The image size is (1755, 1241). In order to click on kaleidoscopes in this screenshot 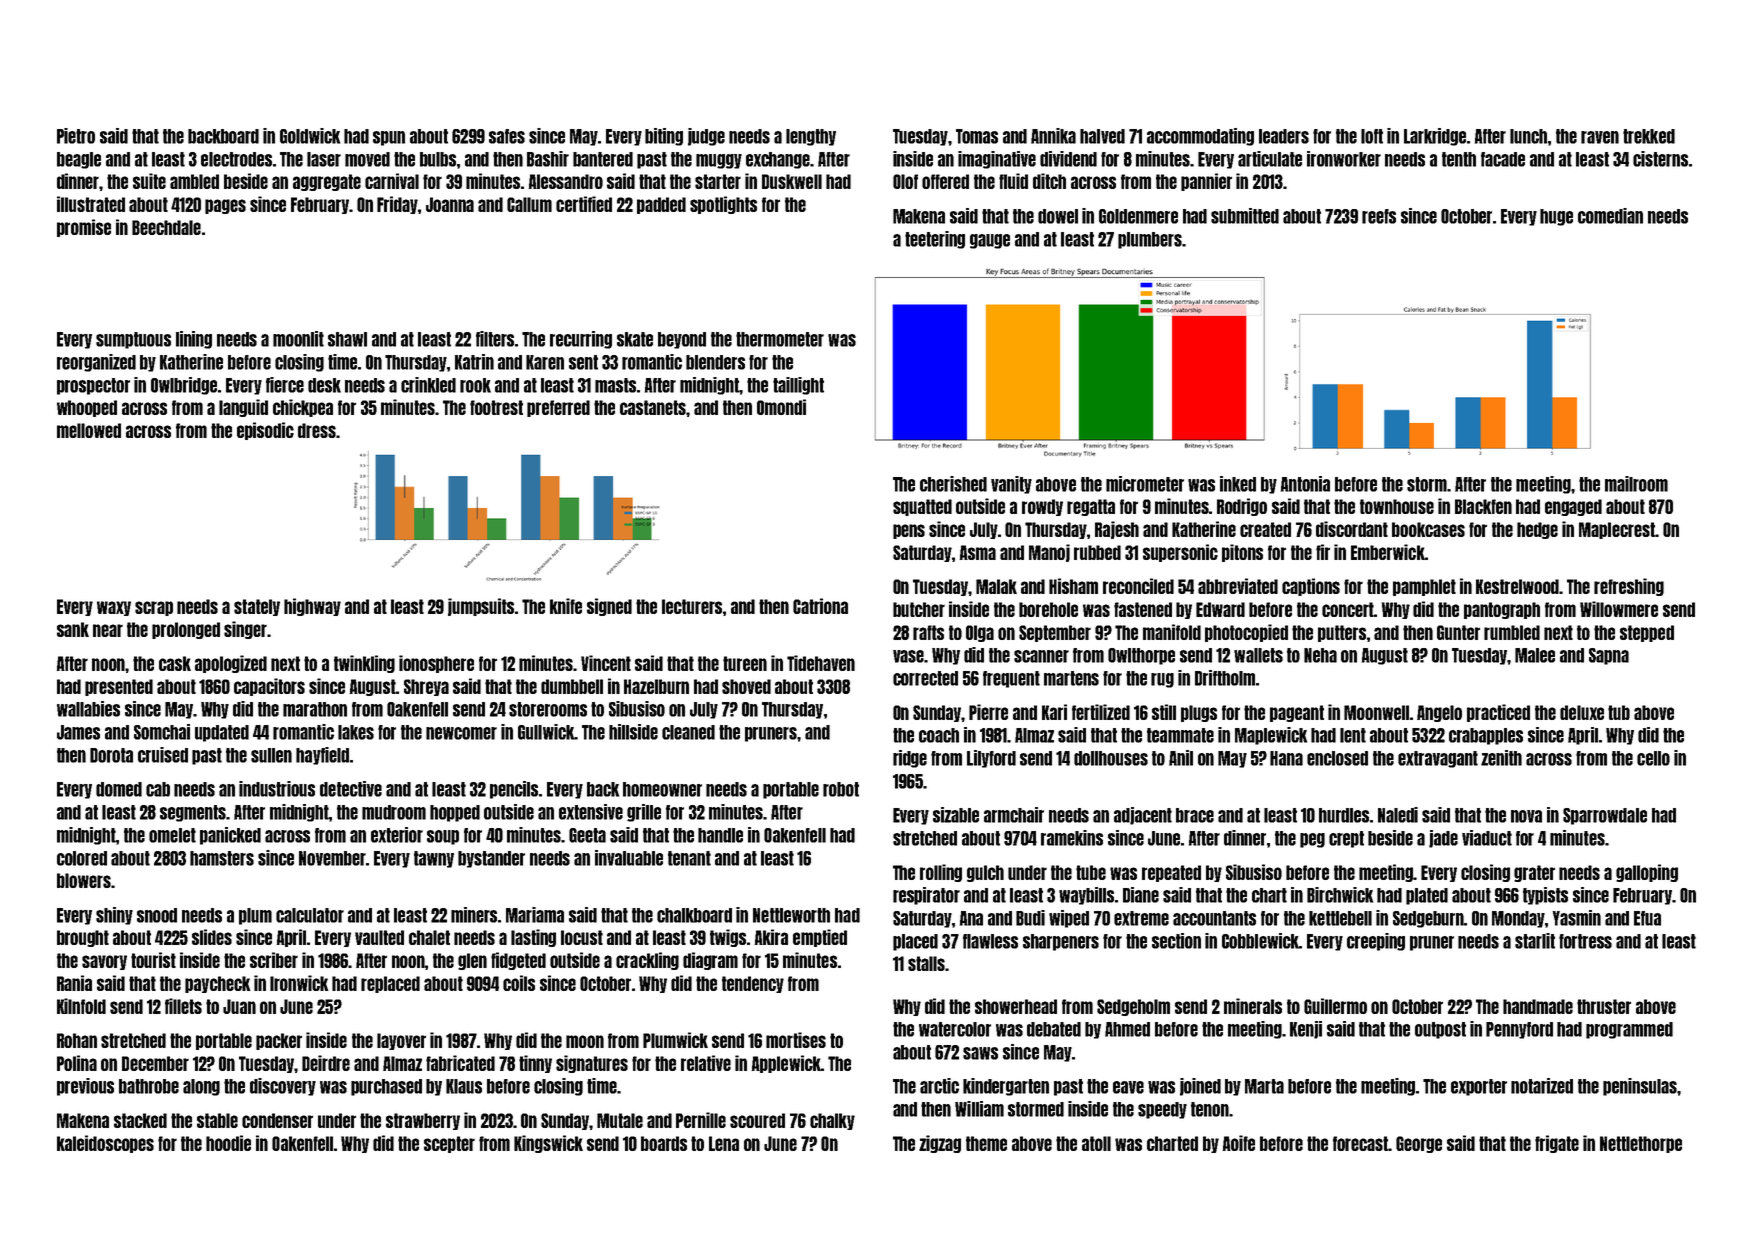, I will do `click(105, 1144)`.
